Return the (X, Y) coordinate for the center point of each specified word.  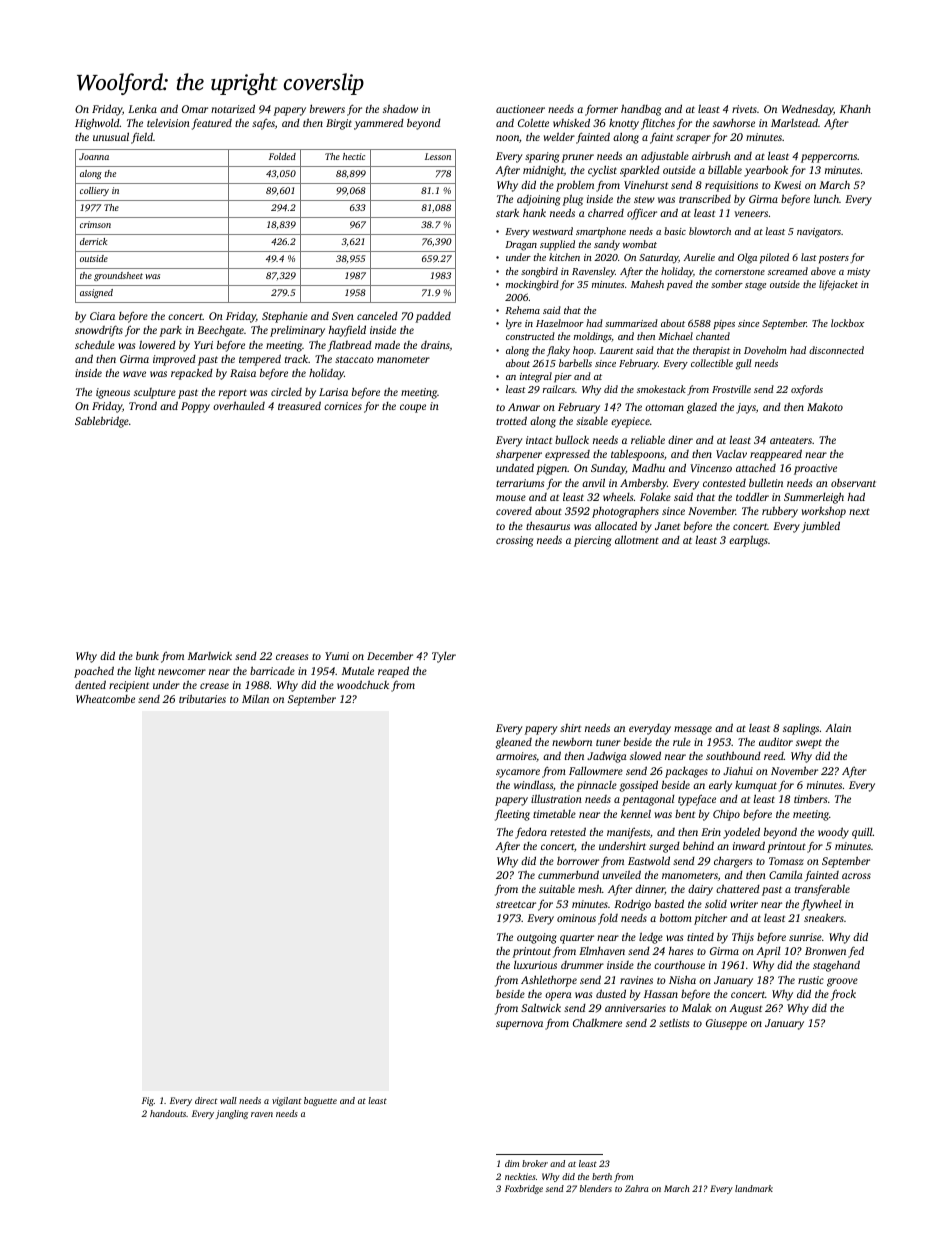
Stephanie (285, 317)
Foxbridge (524, 1189)
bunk (147, 655)
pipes (724, 325)
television (168, 122)
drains (435, 346)
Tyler (444, 657)
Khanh (855, 108)
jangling (231, 1114)
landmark (754, 1188)
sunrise (805, 937)
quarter (577, 939)
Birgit (339, 124)
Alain (838, 728)
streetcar (516, 904)
